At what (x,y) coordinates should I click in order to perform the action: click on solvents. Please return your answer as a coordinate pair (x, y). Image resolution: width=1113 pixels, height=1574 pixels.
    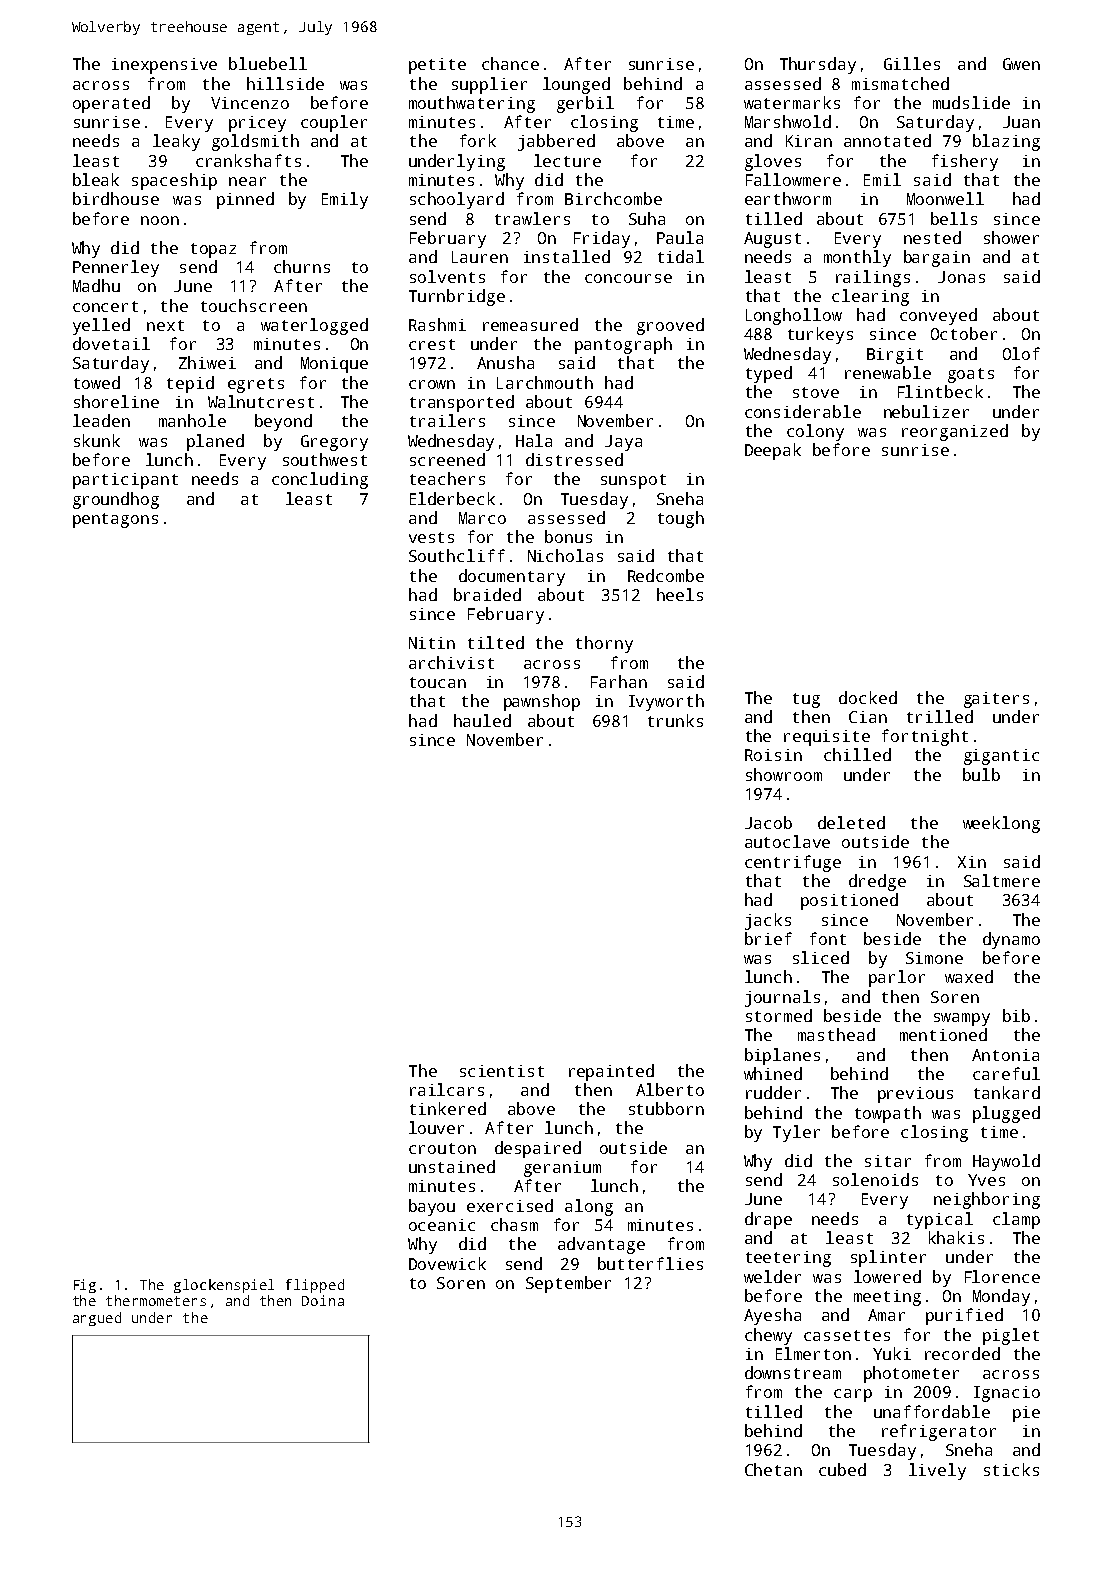
    Looking at the image, I should click on (447, 276).
